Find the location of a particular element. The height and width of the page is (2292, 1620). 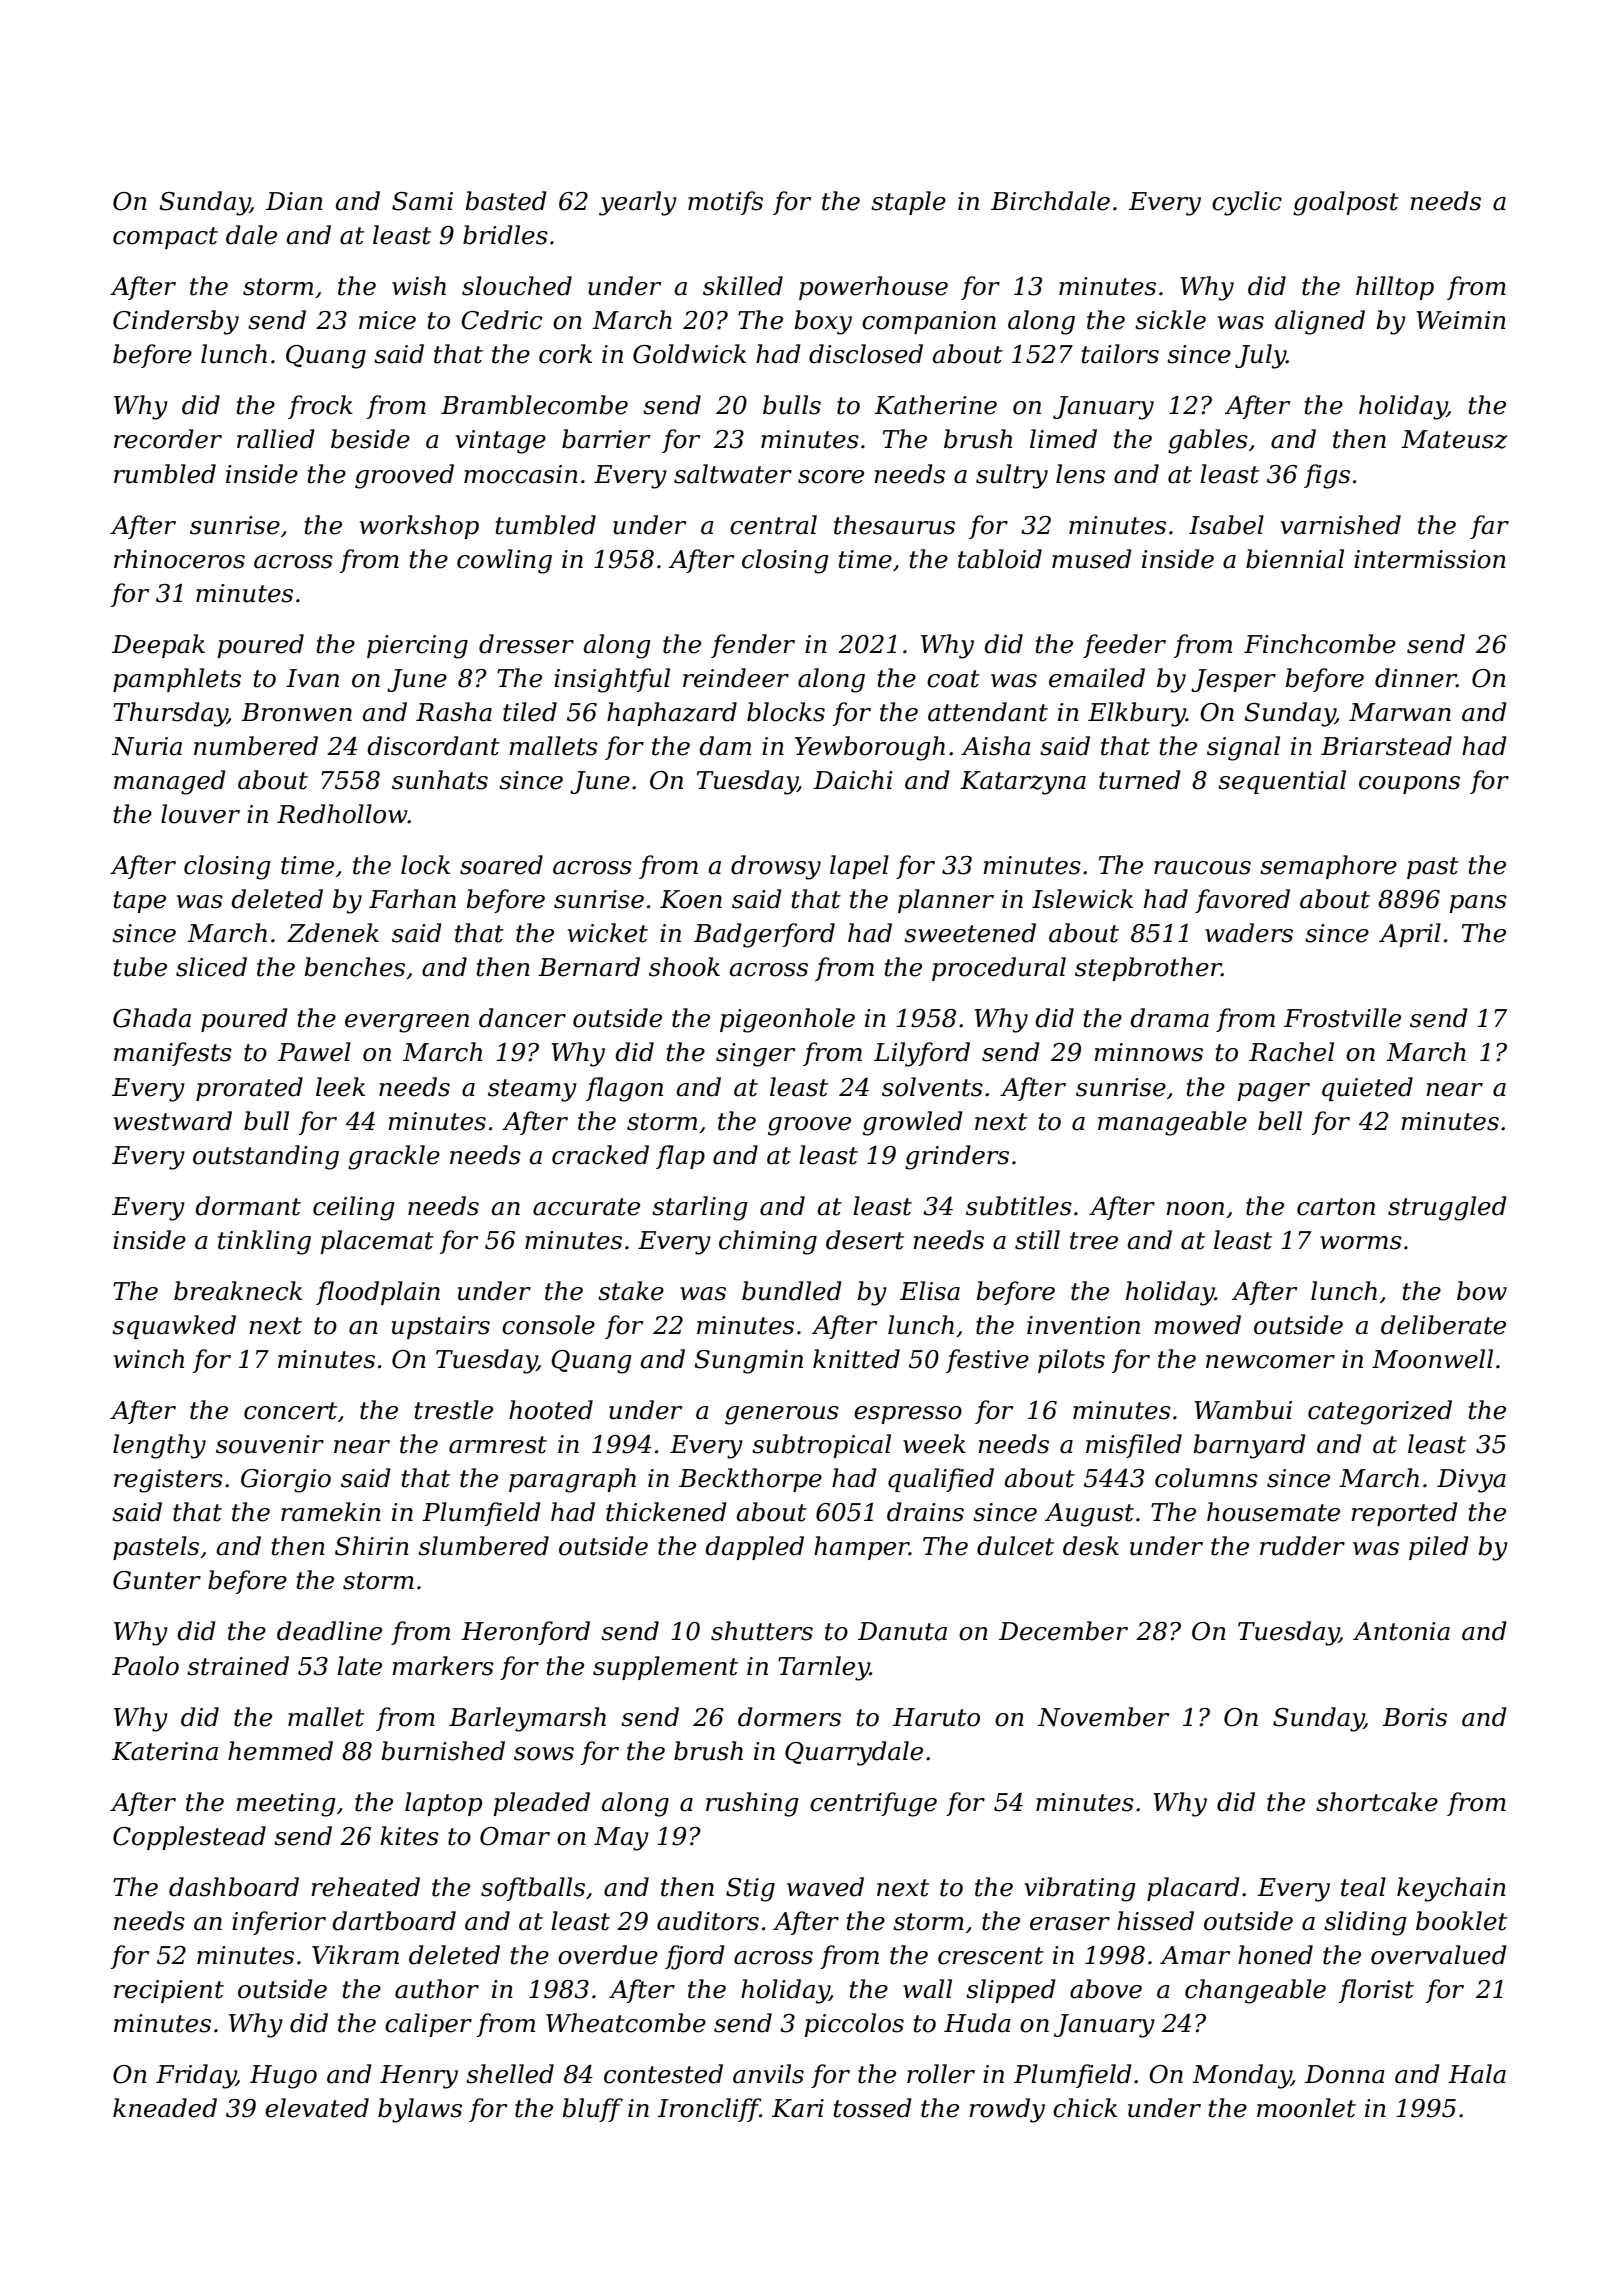

Aisha is located at coordinates (996, 746).
